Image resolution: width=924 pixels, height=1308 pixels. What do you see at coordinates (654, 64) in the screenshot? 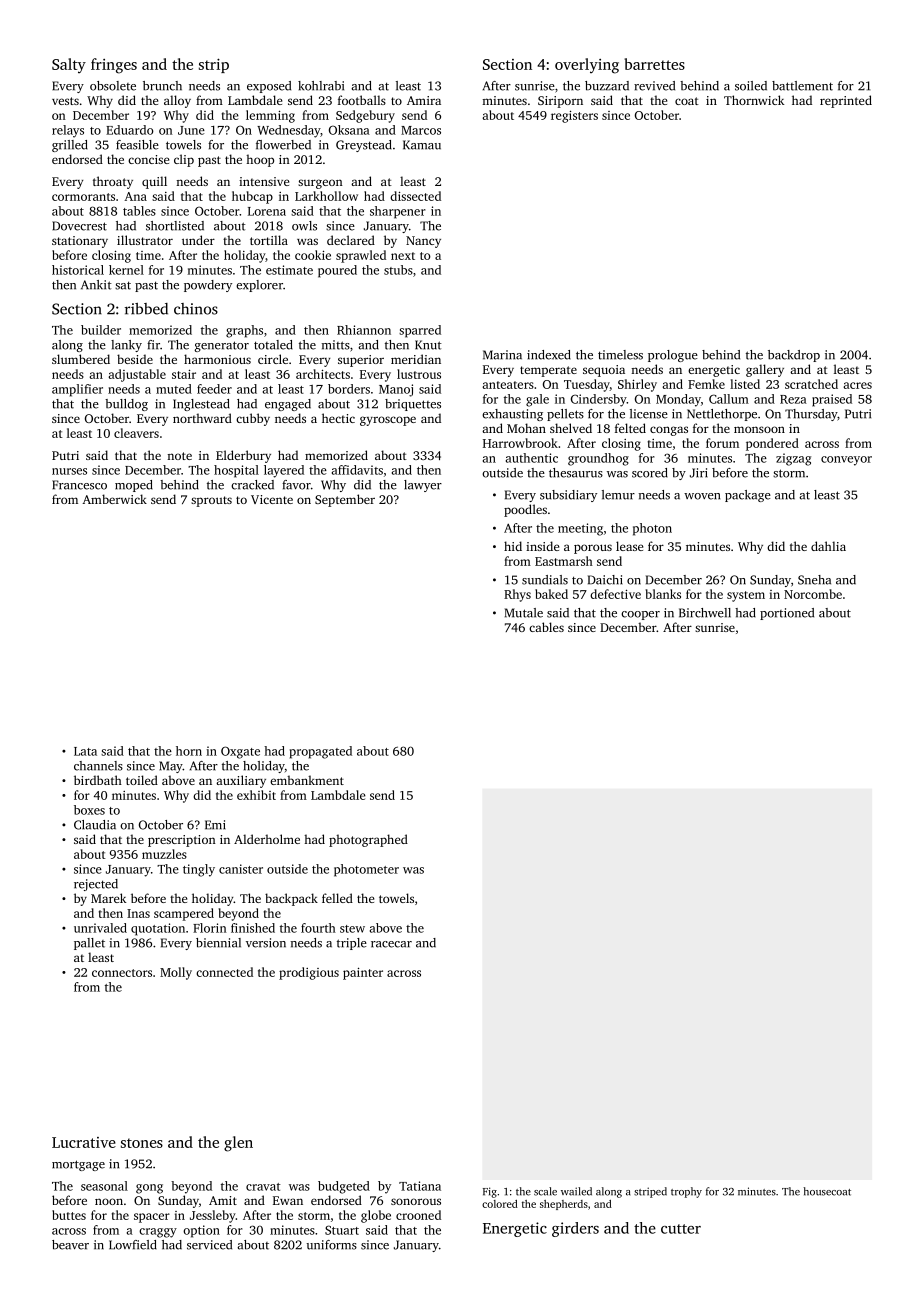
I see `barrettes` at bounding box center [654, 64].
